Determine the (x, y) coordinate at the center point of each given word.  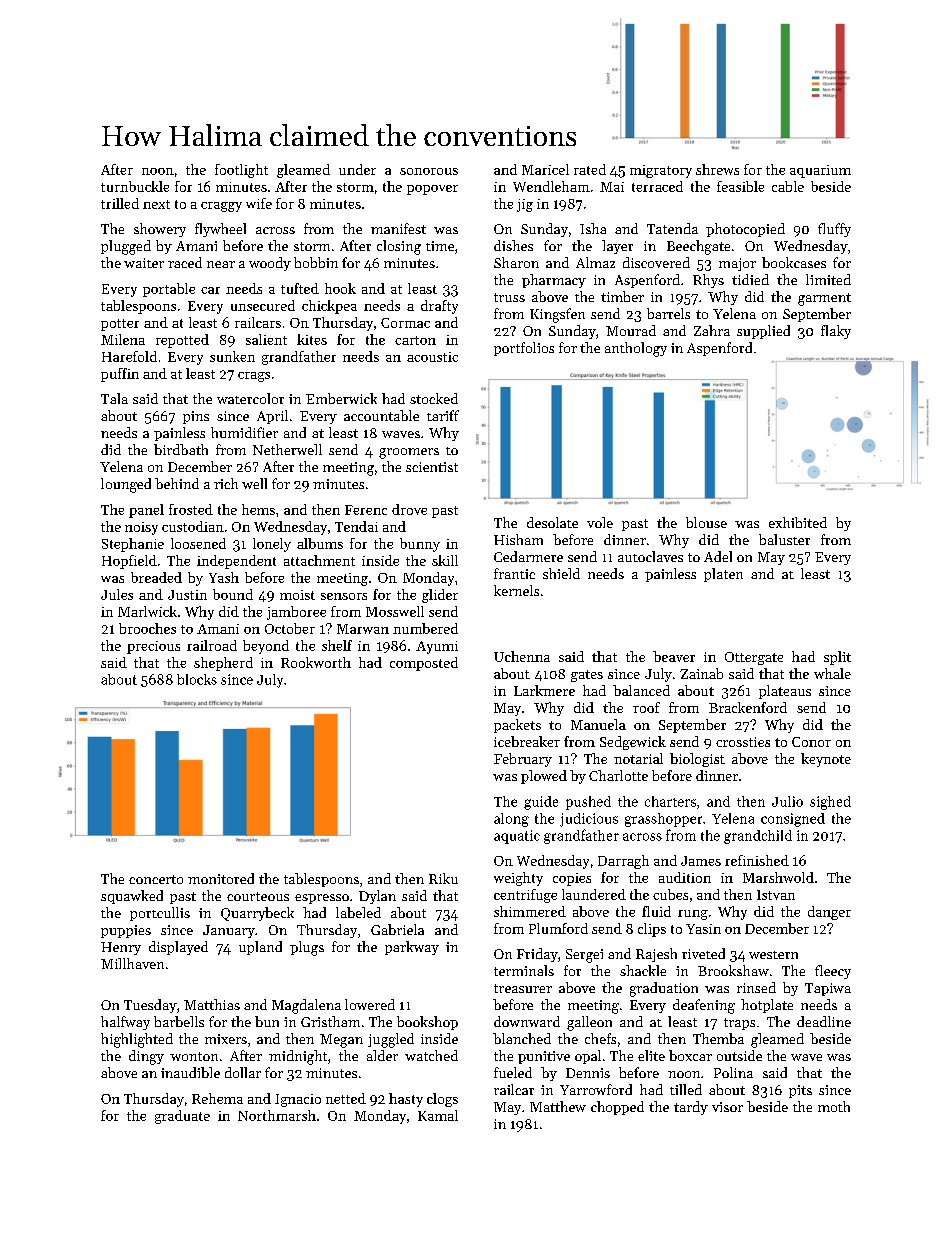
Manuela (598, 724)
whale (832, 673)
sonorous (429, 171)
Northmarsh (277, 1115)
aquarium (820, 171)
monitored (221, 878)
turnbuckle (135, 186)
